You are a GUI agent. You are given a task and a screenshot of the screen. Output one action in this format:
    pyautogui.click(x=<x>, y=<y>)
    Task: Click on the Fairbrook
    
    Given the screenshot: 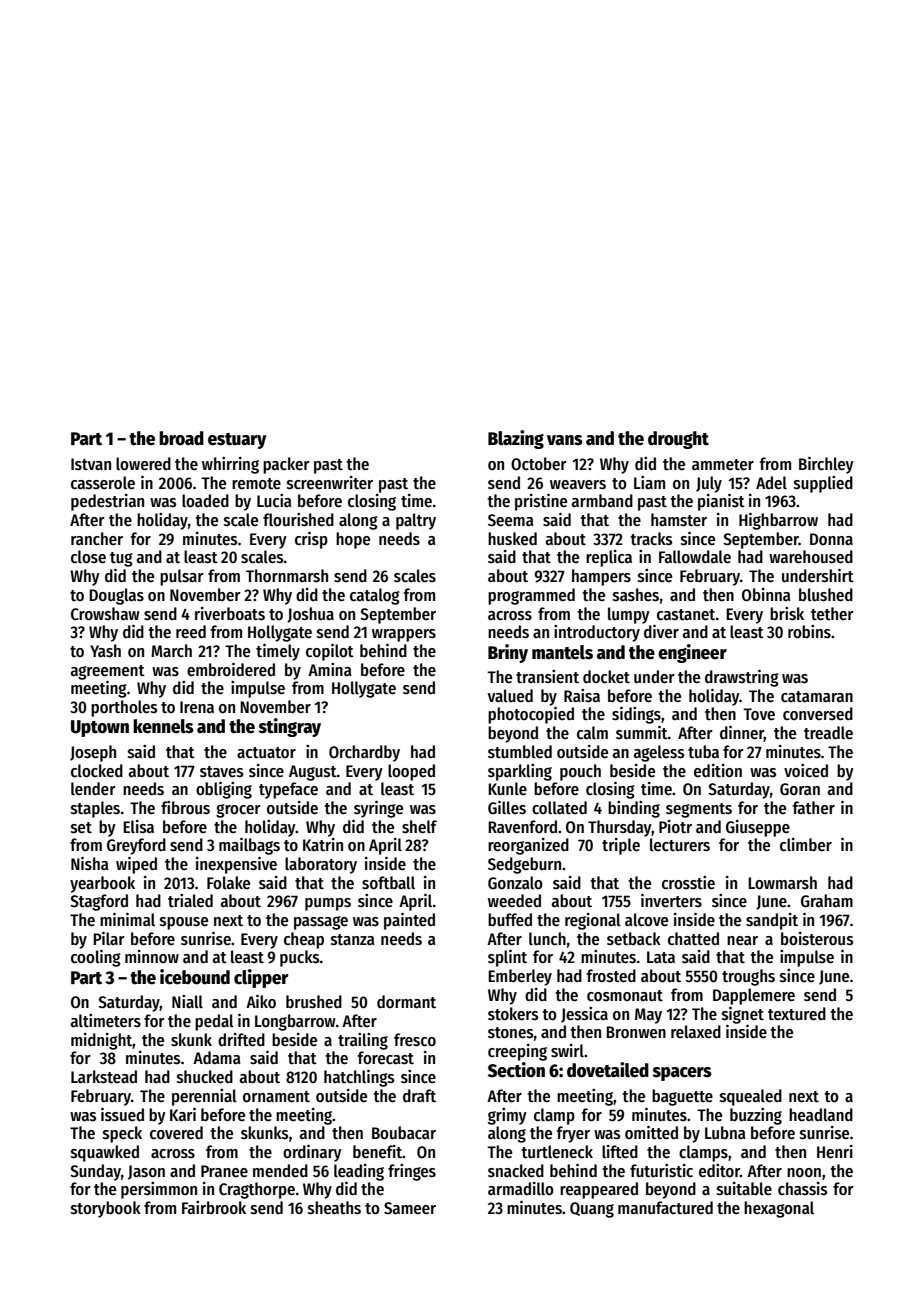 What is the action you would take?
    pyautogui.click(x=214, y=1208)
